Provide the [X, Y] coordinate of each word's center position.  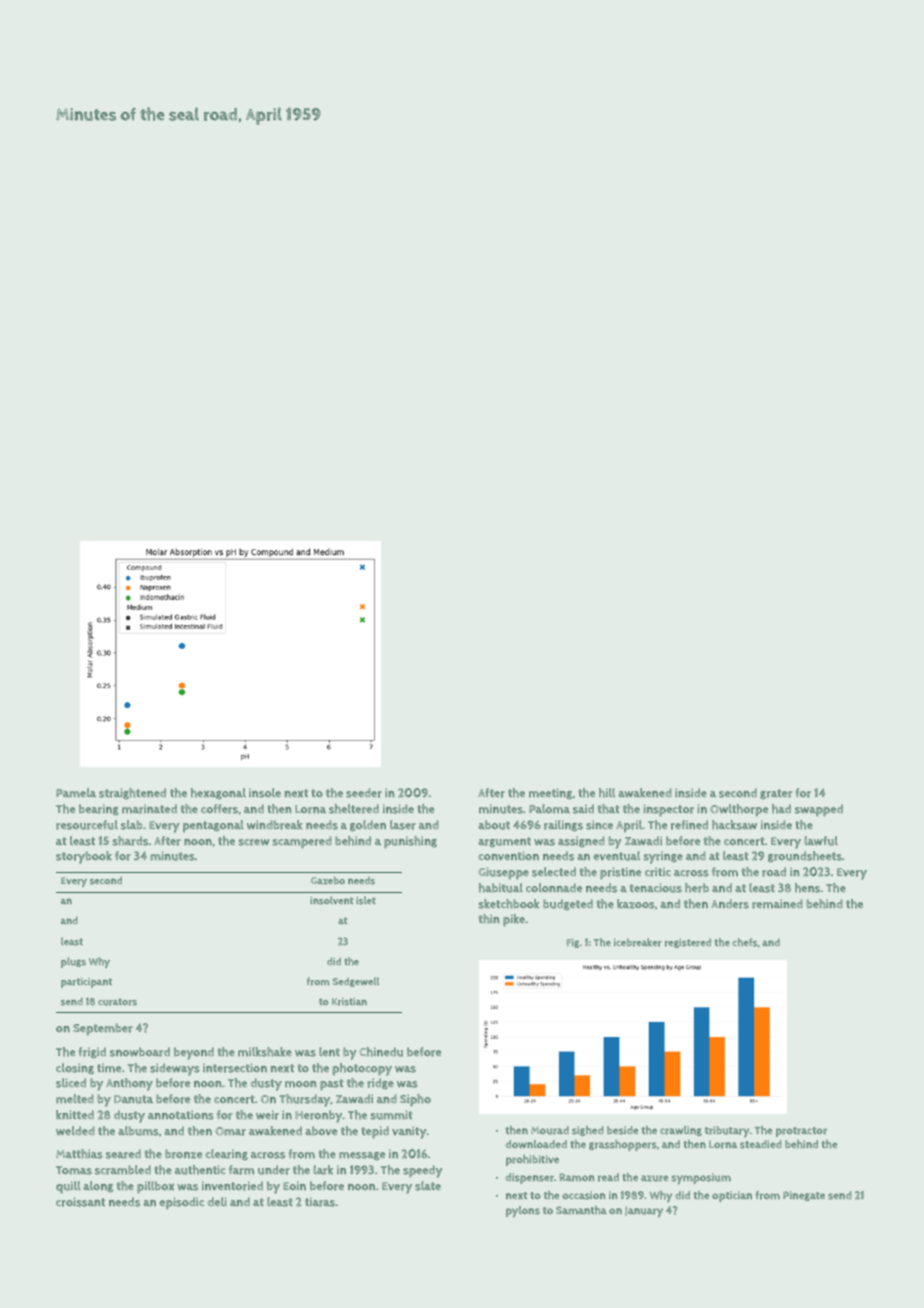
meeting [550, 794]
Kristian [349, 1002]
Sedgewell [355, 982]
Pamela [76, 793]
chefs [744, 942]
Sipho [415, 1100]
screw [253, 842]
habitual [501, 888]
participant [86, 983]
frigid [92, 1053]
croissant [80, 1202]
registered [688, 943]
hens [807, 888]
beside [622, 1130]
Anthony [129, 1084]
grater [776, 794]
